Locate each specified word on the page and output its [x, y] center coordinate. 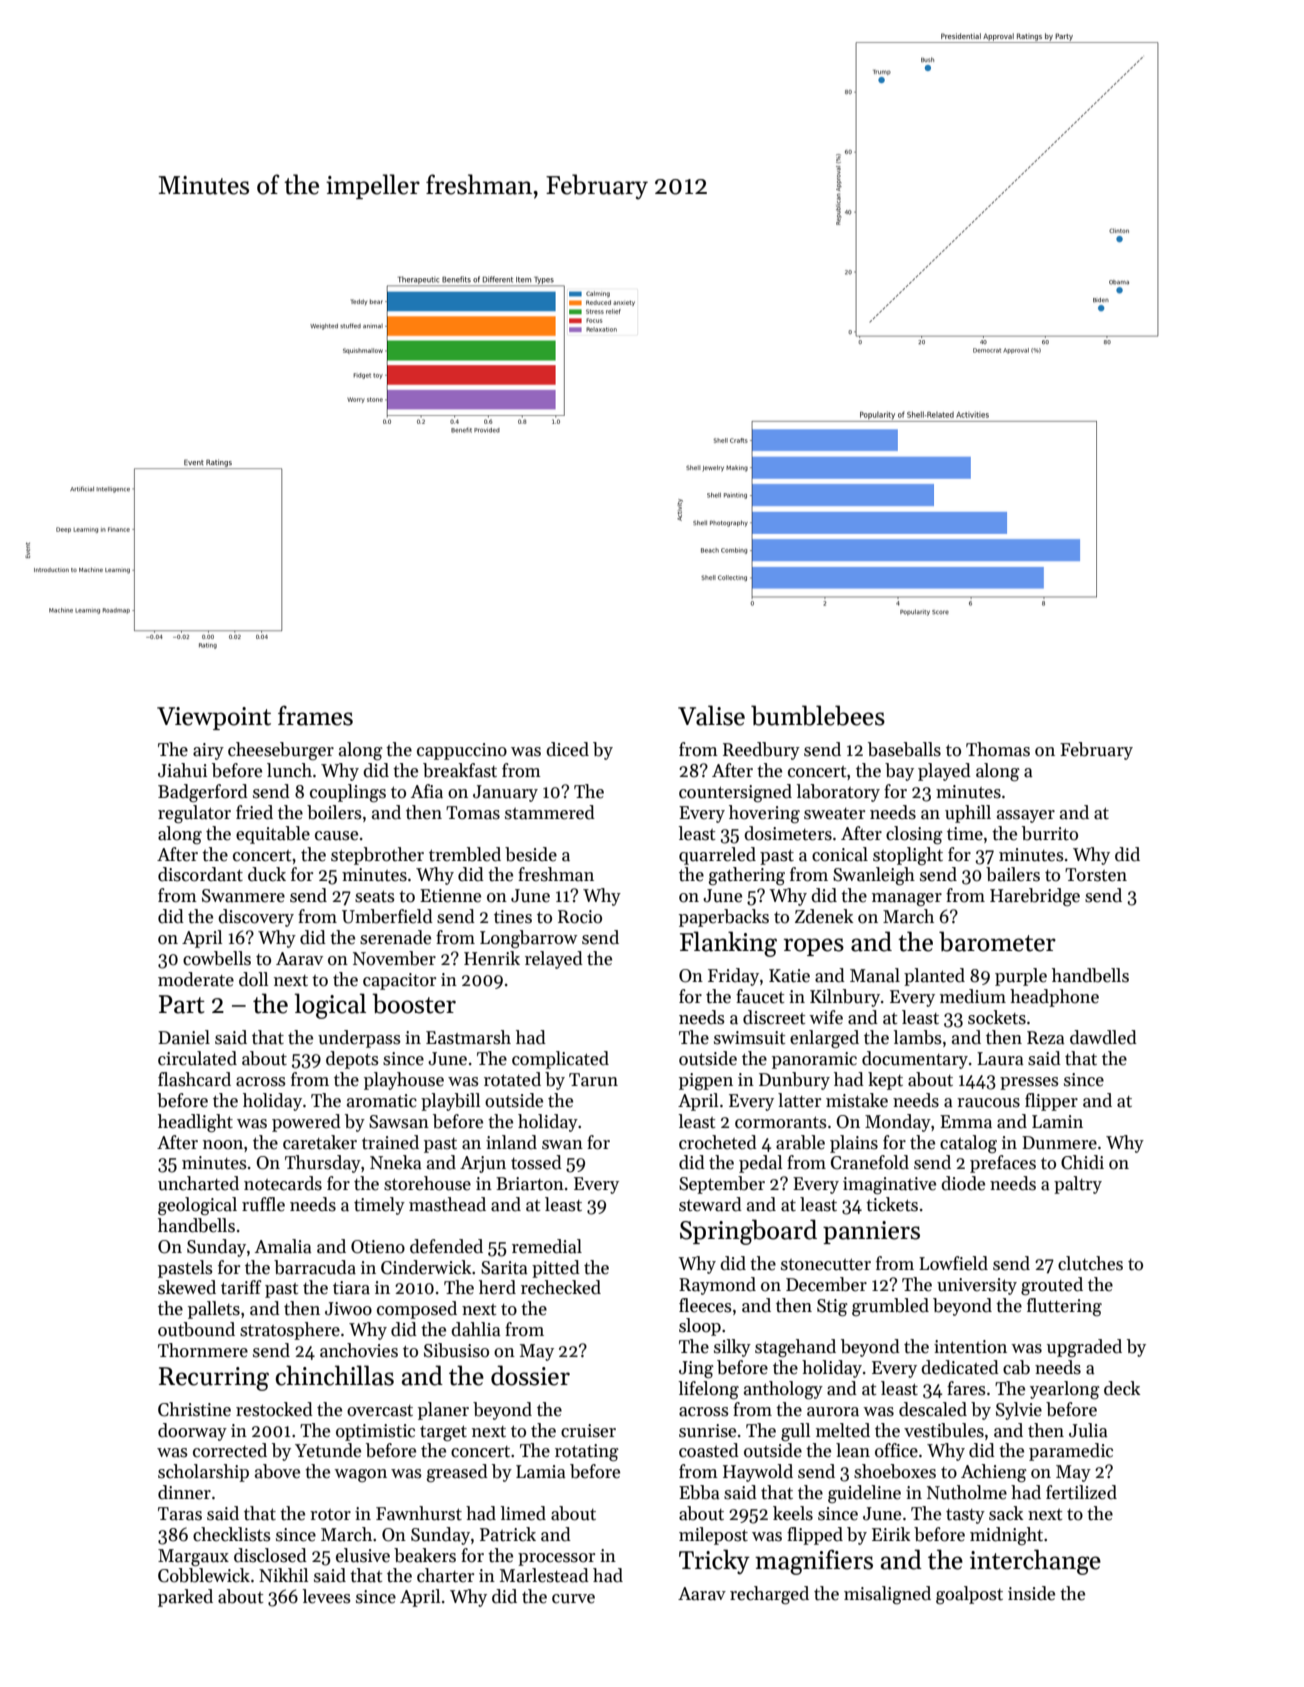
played [944, 772]
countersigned [735, 793]
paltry [1078, 1185]
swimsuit [749, 1038]
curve [573, 1599]
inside [1031, 1593]
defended [446, 1246]
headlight [195, 1123]
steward [710, 1204]
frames [315, 715]
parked [185, 1598]
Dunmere [1059, 1143]
